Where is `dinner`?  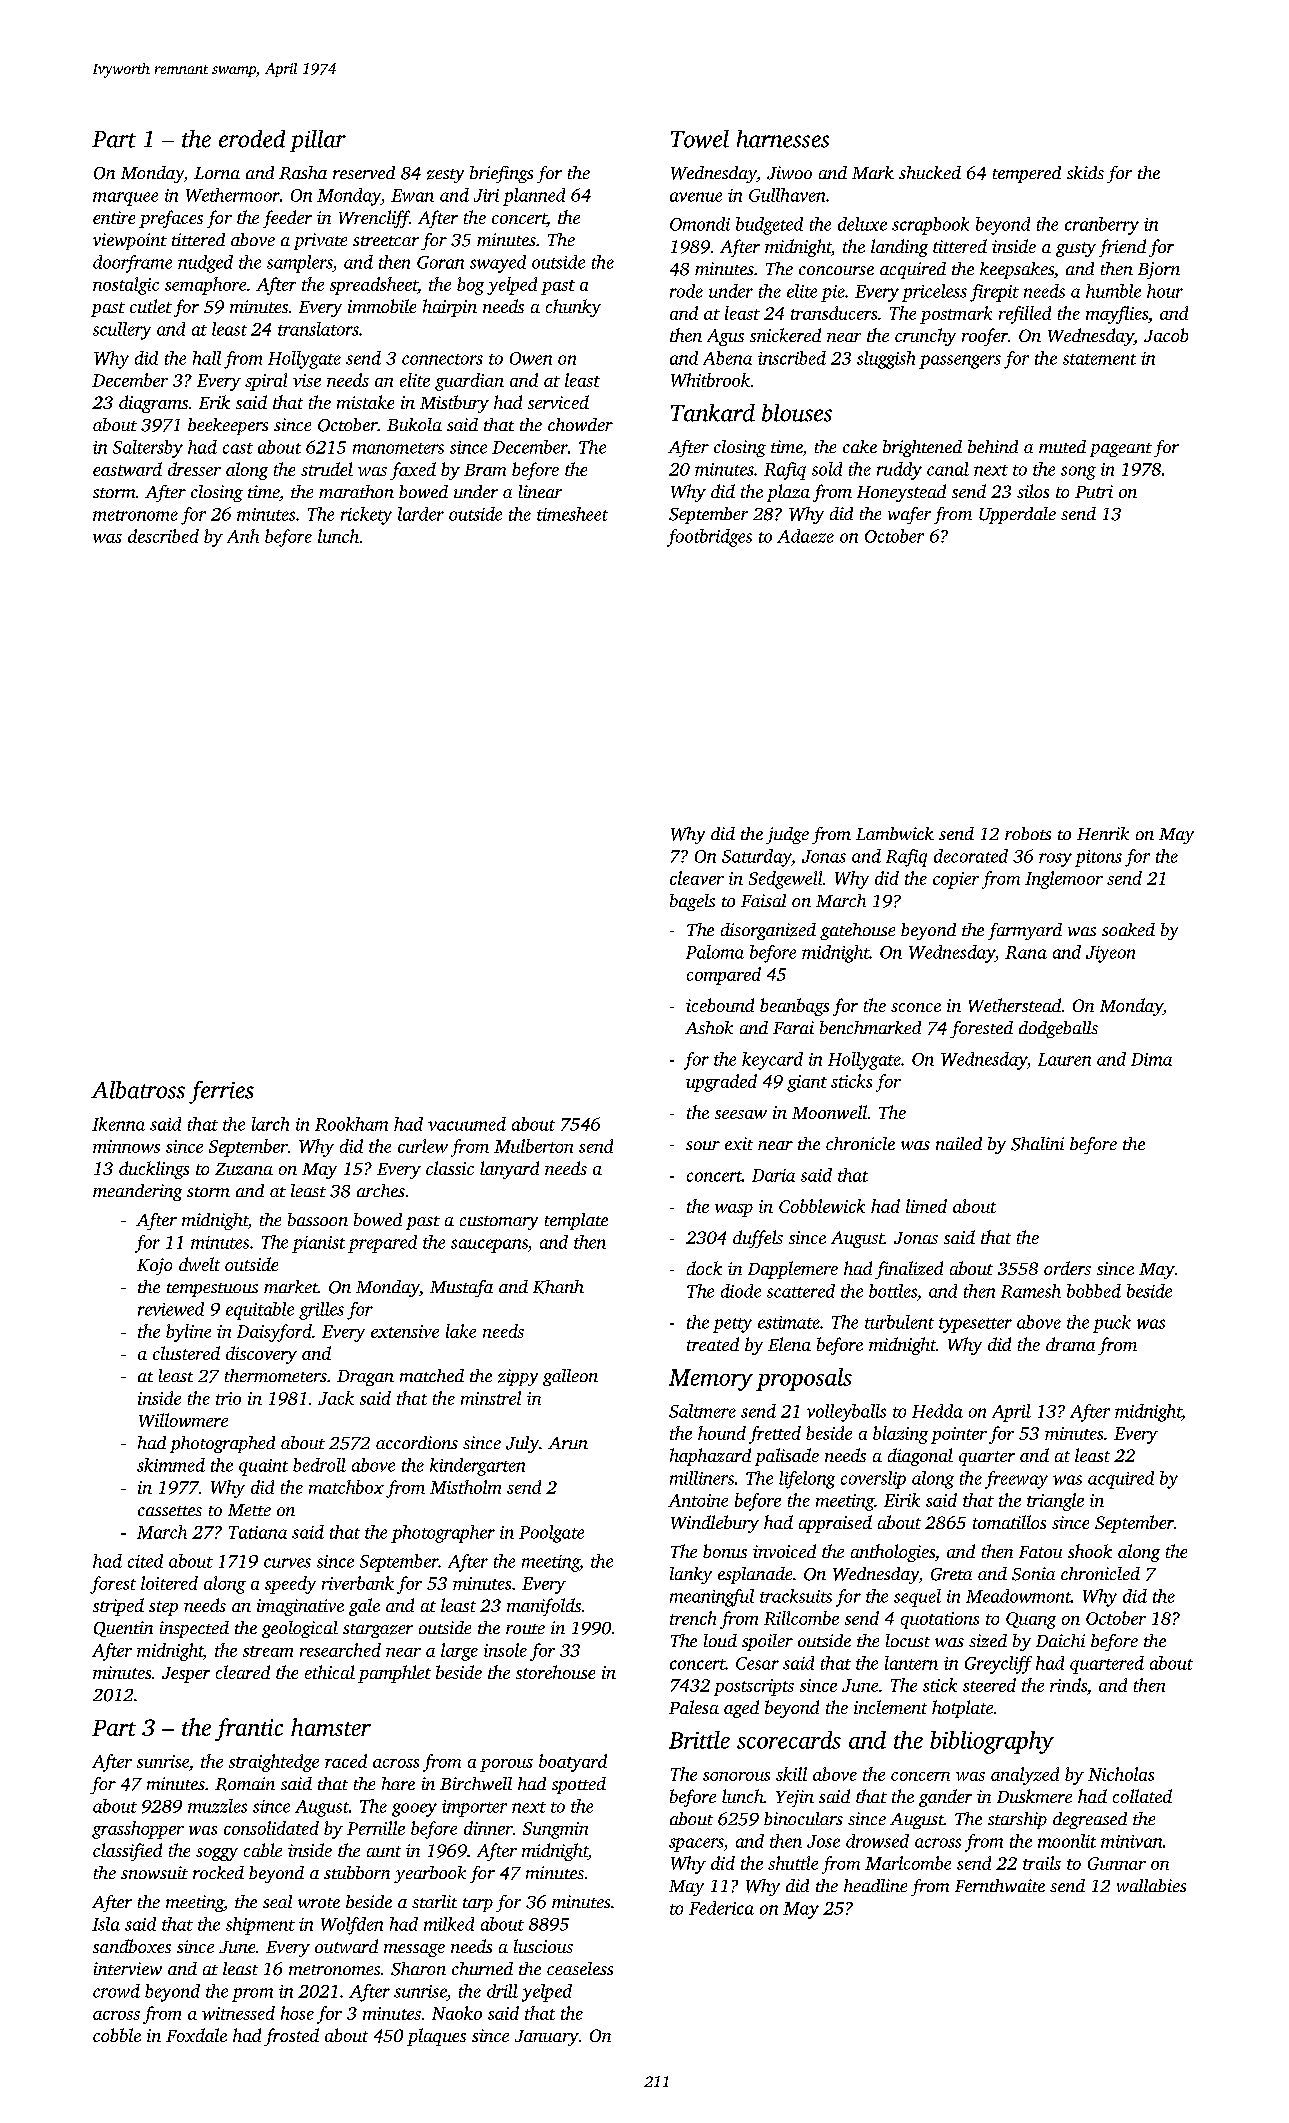
dinner is located at coordinates (488, 1828).
